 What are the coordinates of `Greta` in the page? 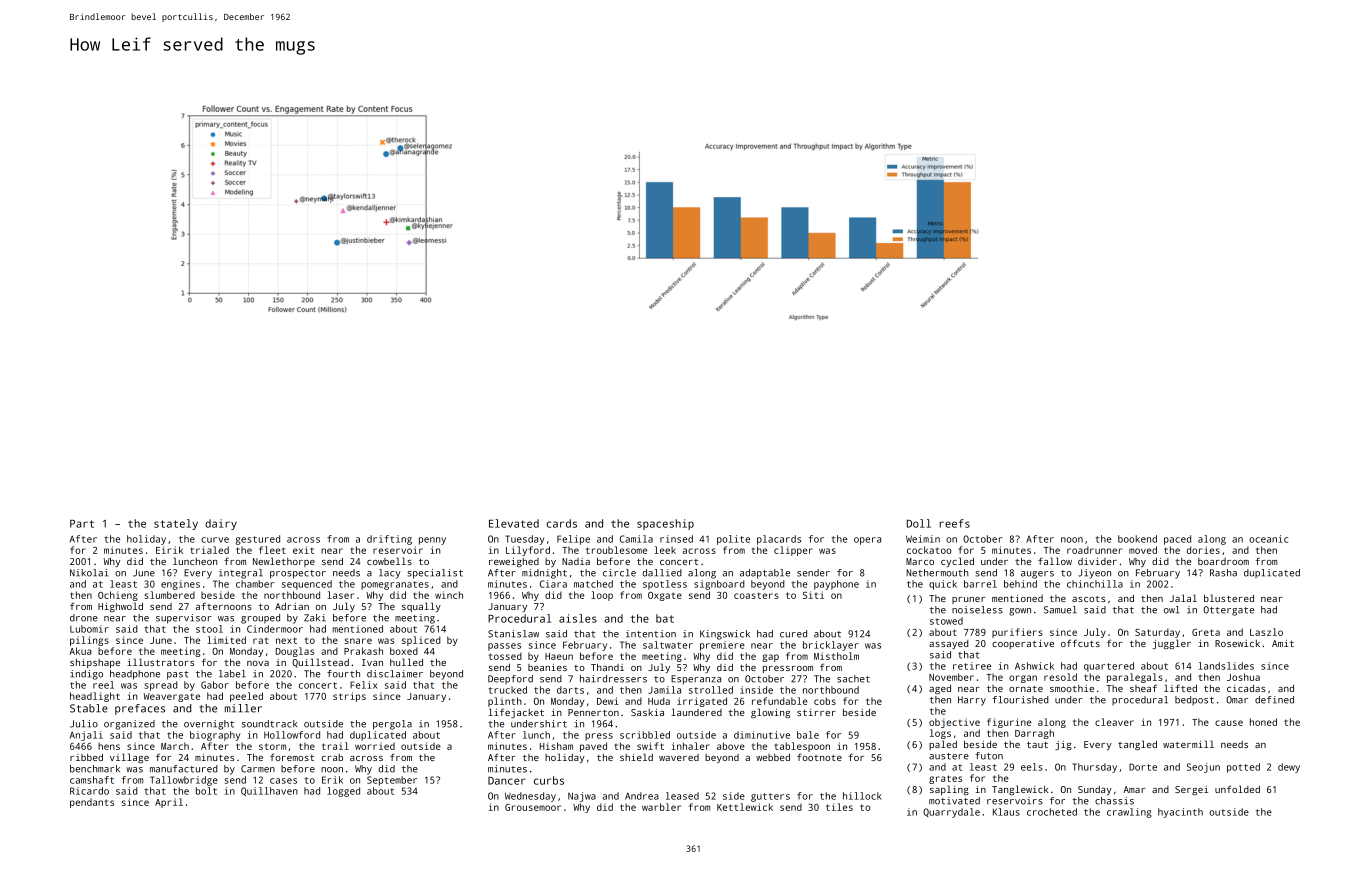 It's located at (1206, 632).
